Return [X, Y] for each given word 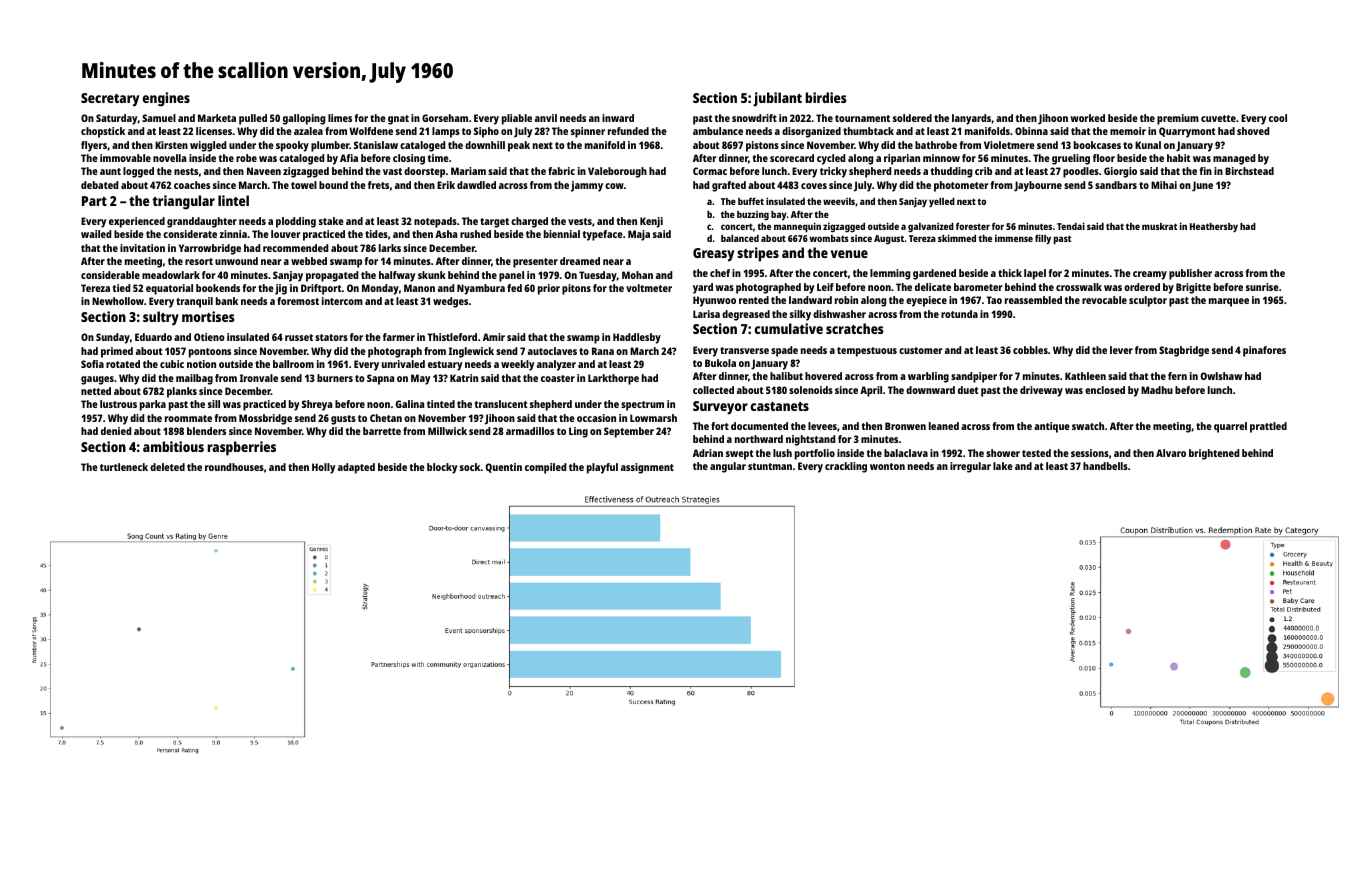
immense [1014, 238]
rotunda [959, 314]
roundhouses [234, 467]
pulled [253, 119]
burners [335, 378]
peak [519, 146]
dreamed [580, 261]
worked [1087, 118]
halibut [786, 376]
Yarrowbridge [210, 249]
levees [822, 426]
